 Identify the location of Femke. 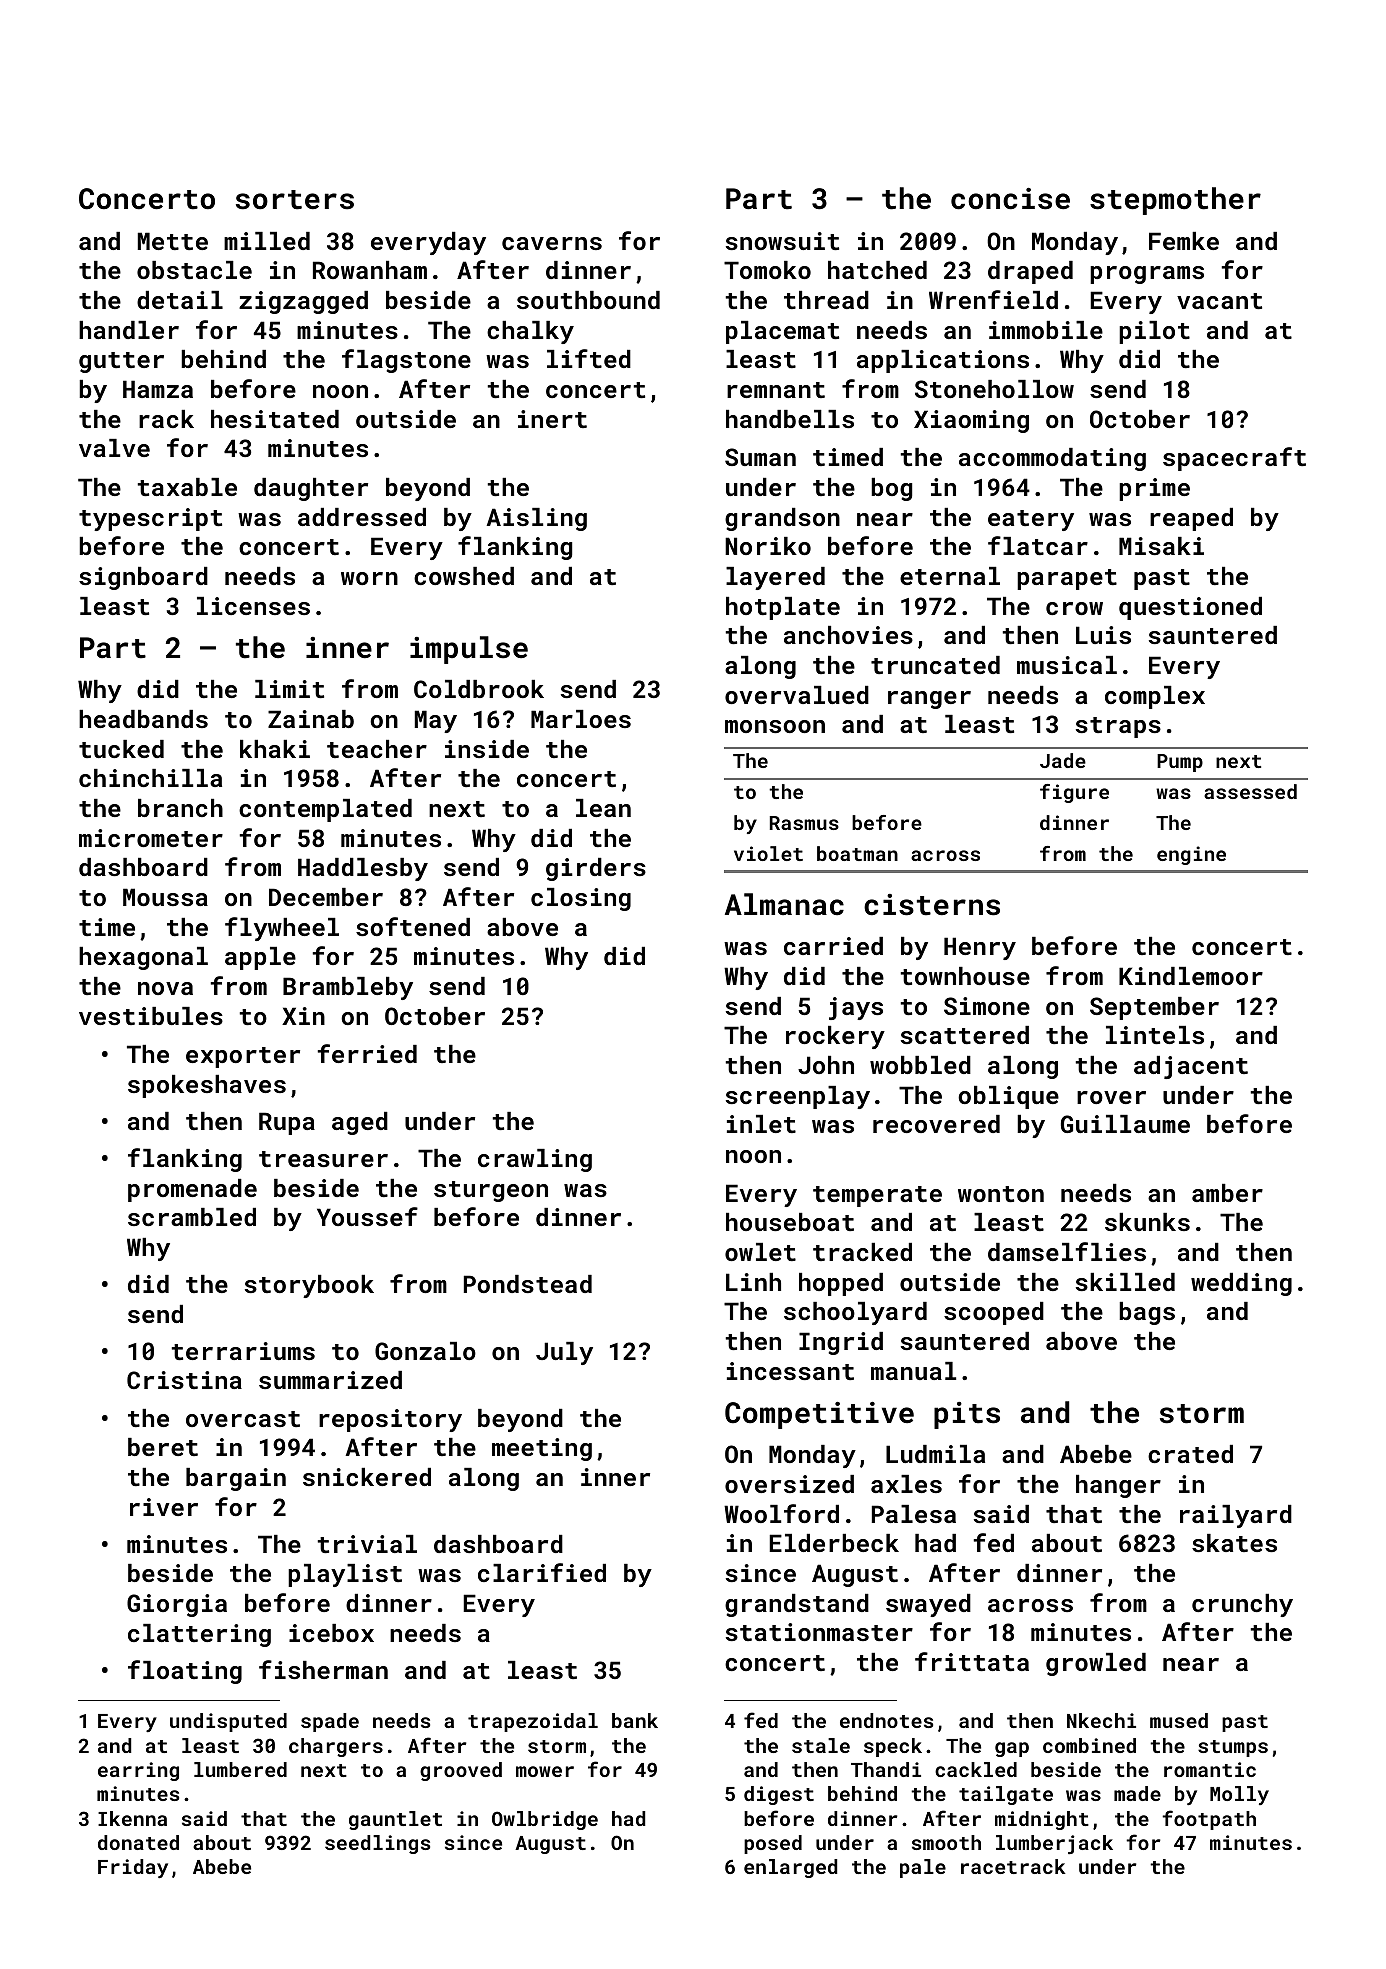
(1184, 241).
